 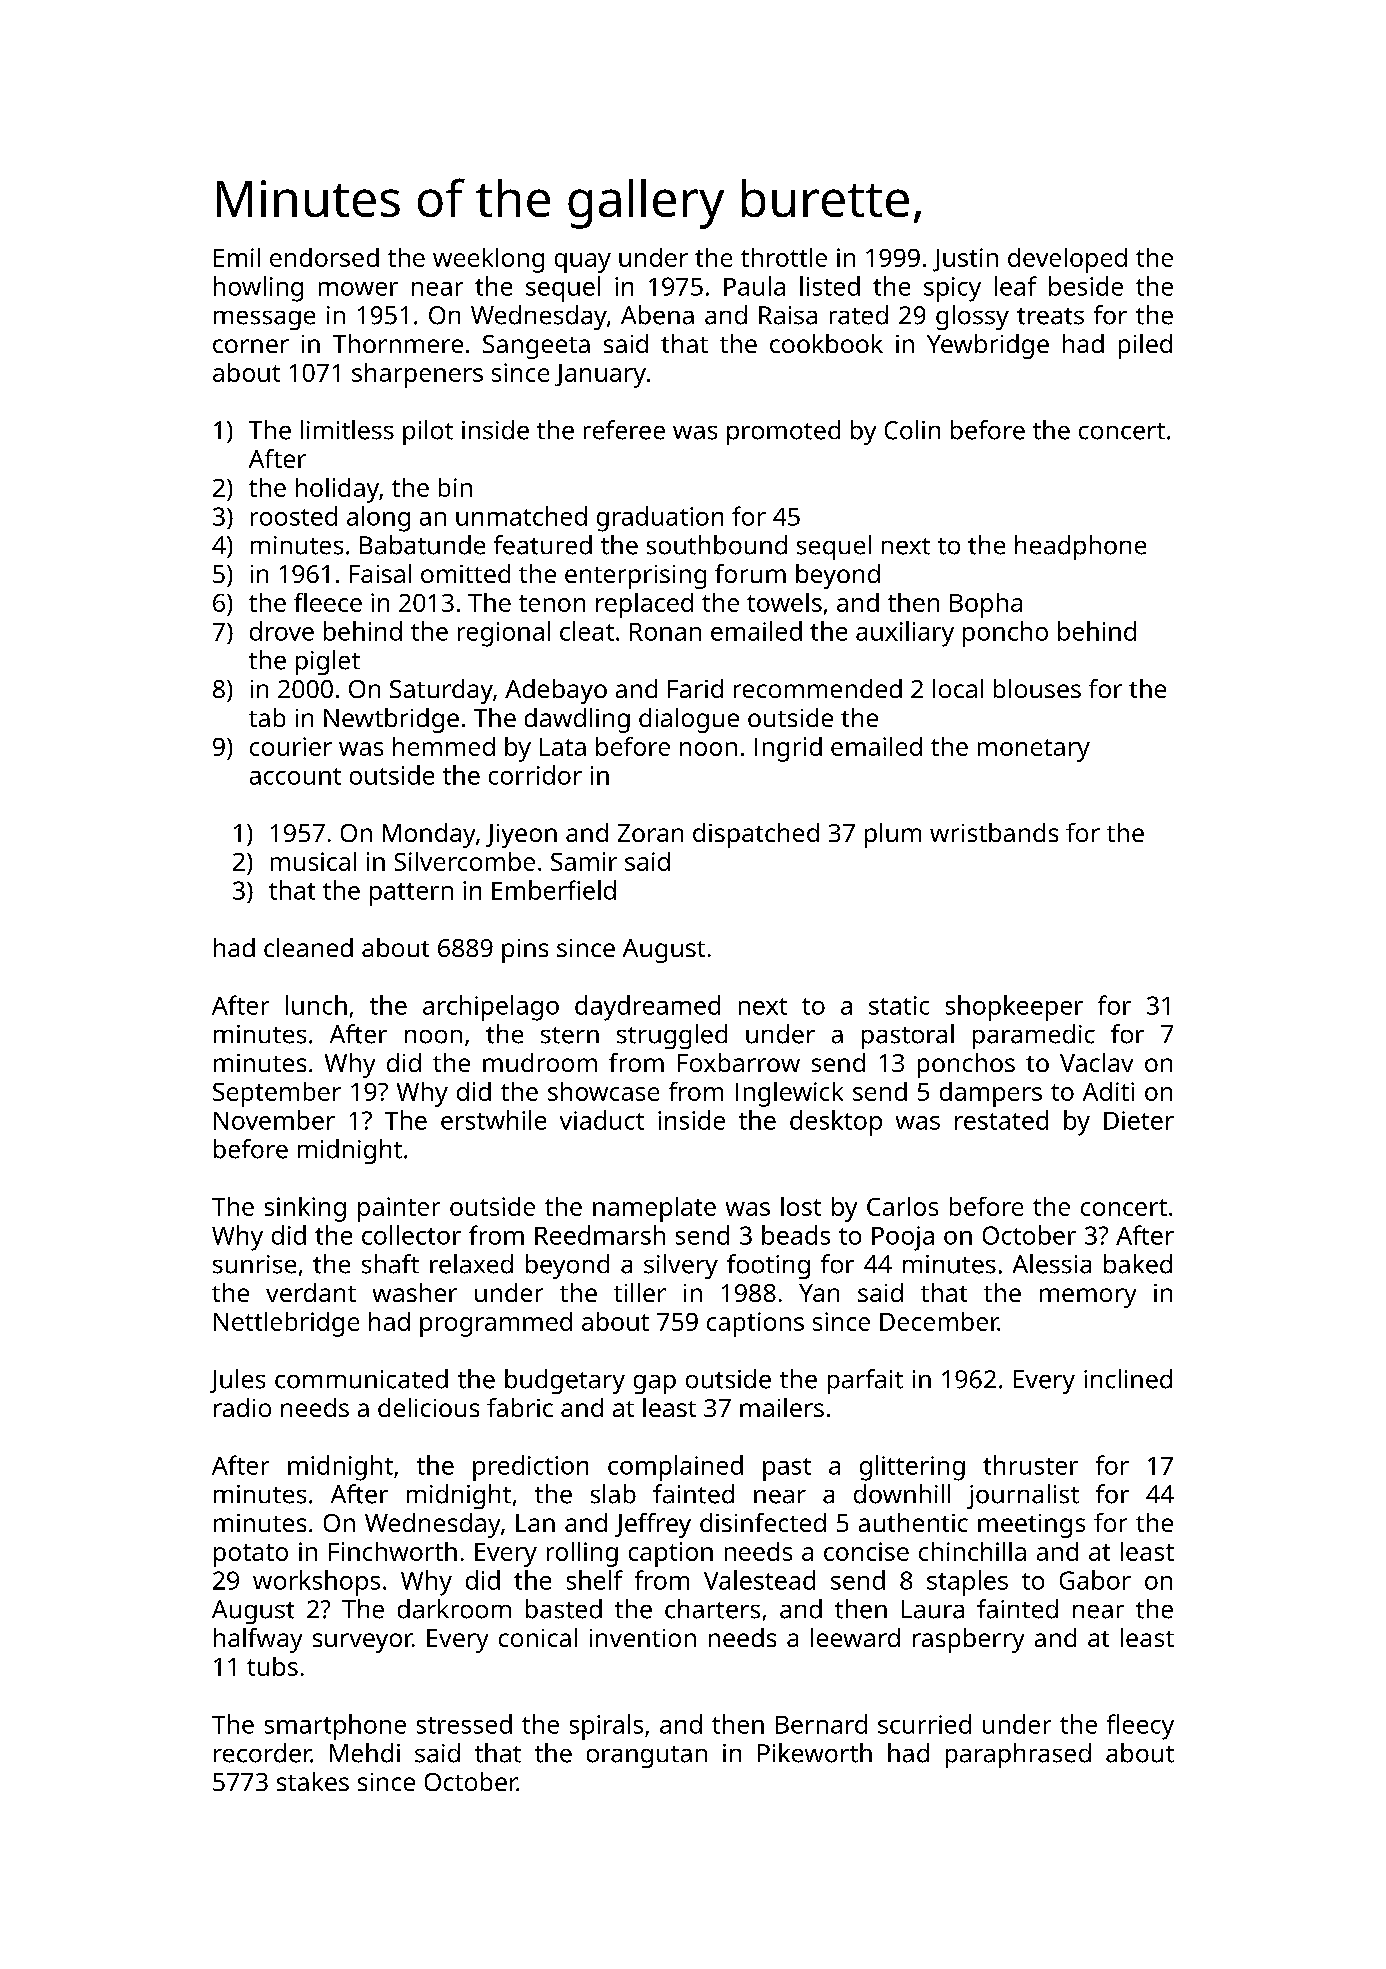 What do you see at coordinates (695, 688) in the image?
I see `Farid` at bounding box center [695, 688].
